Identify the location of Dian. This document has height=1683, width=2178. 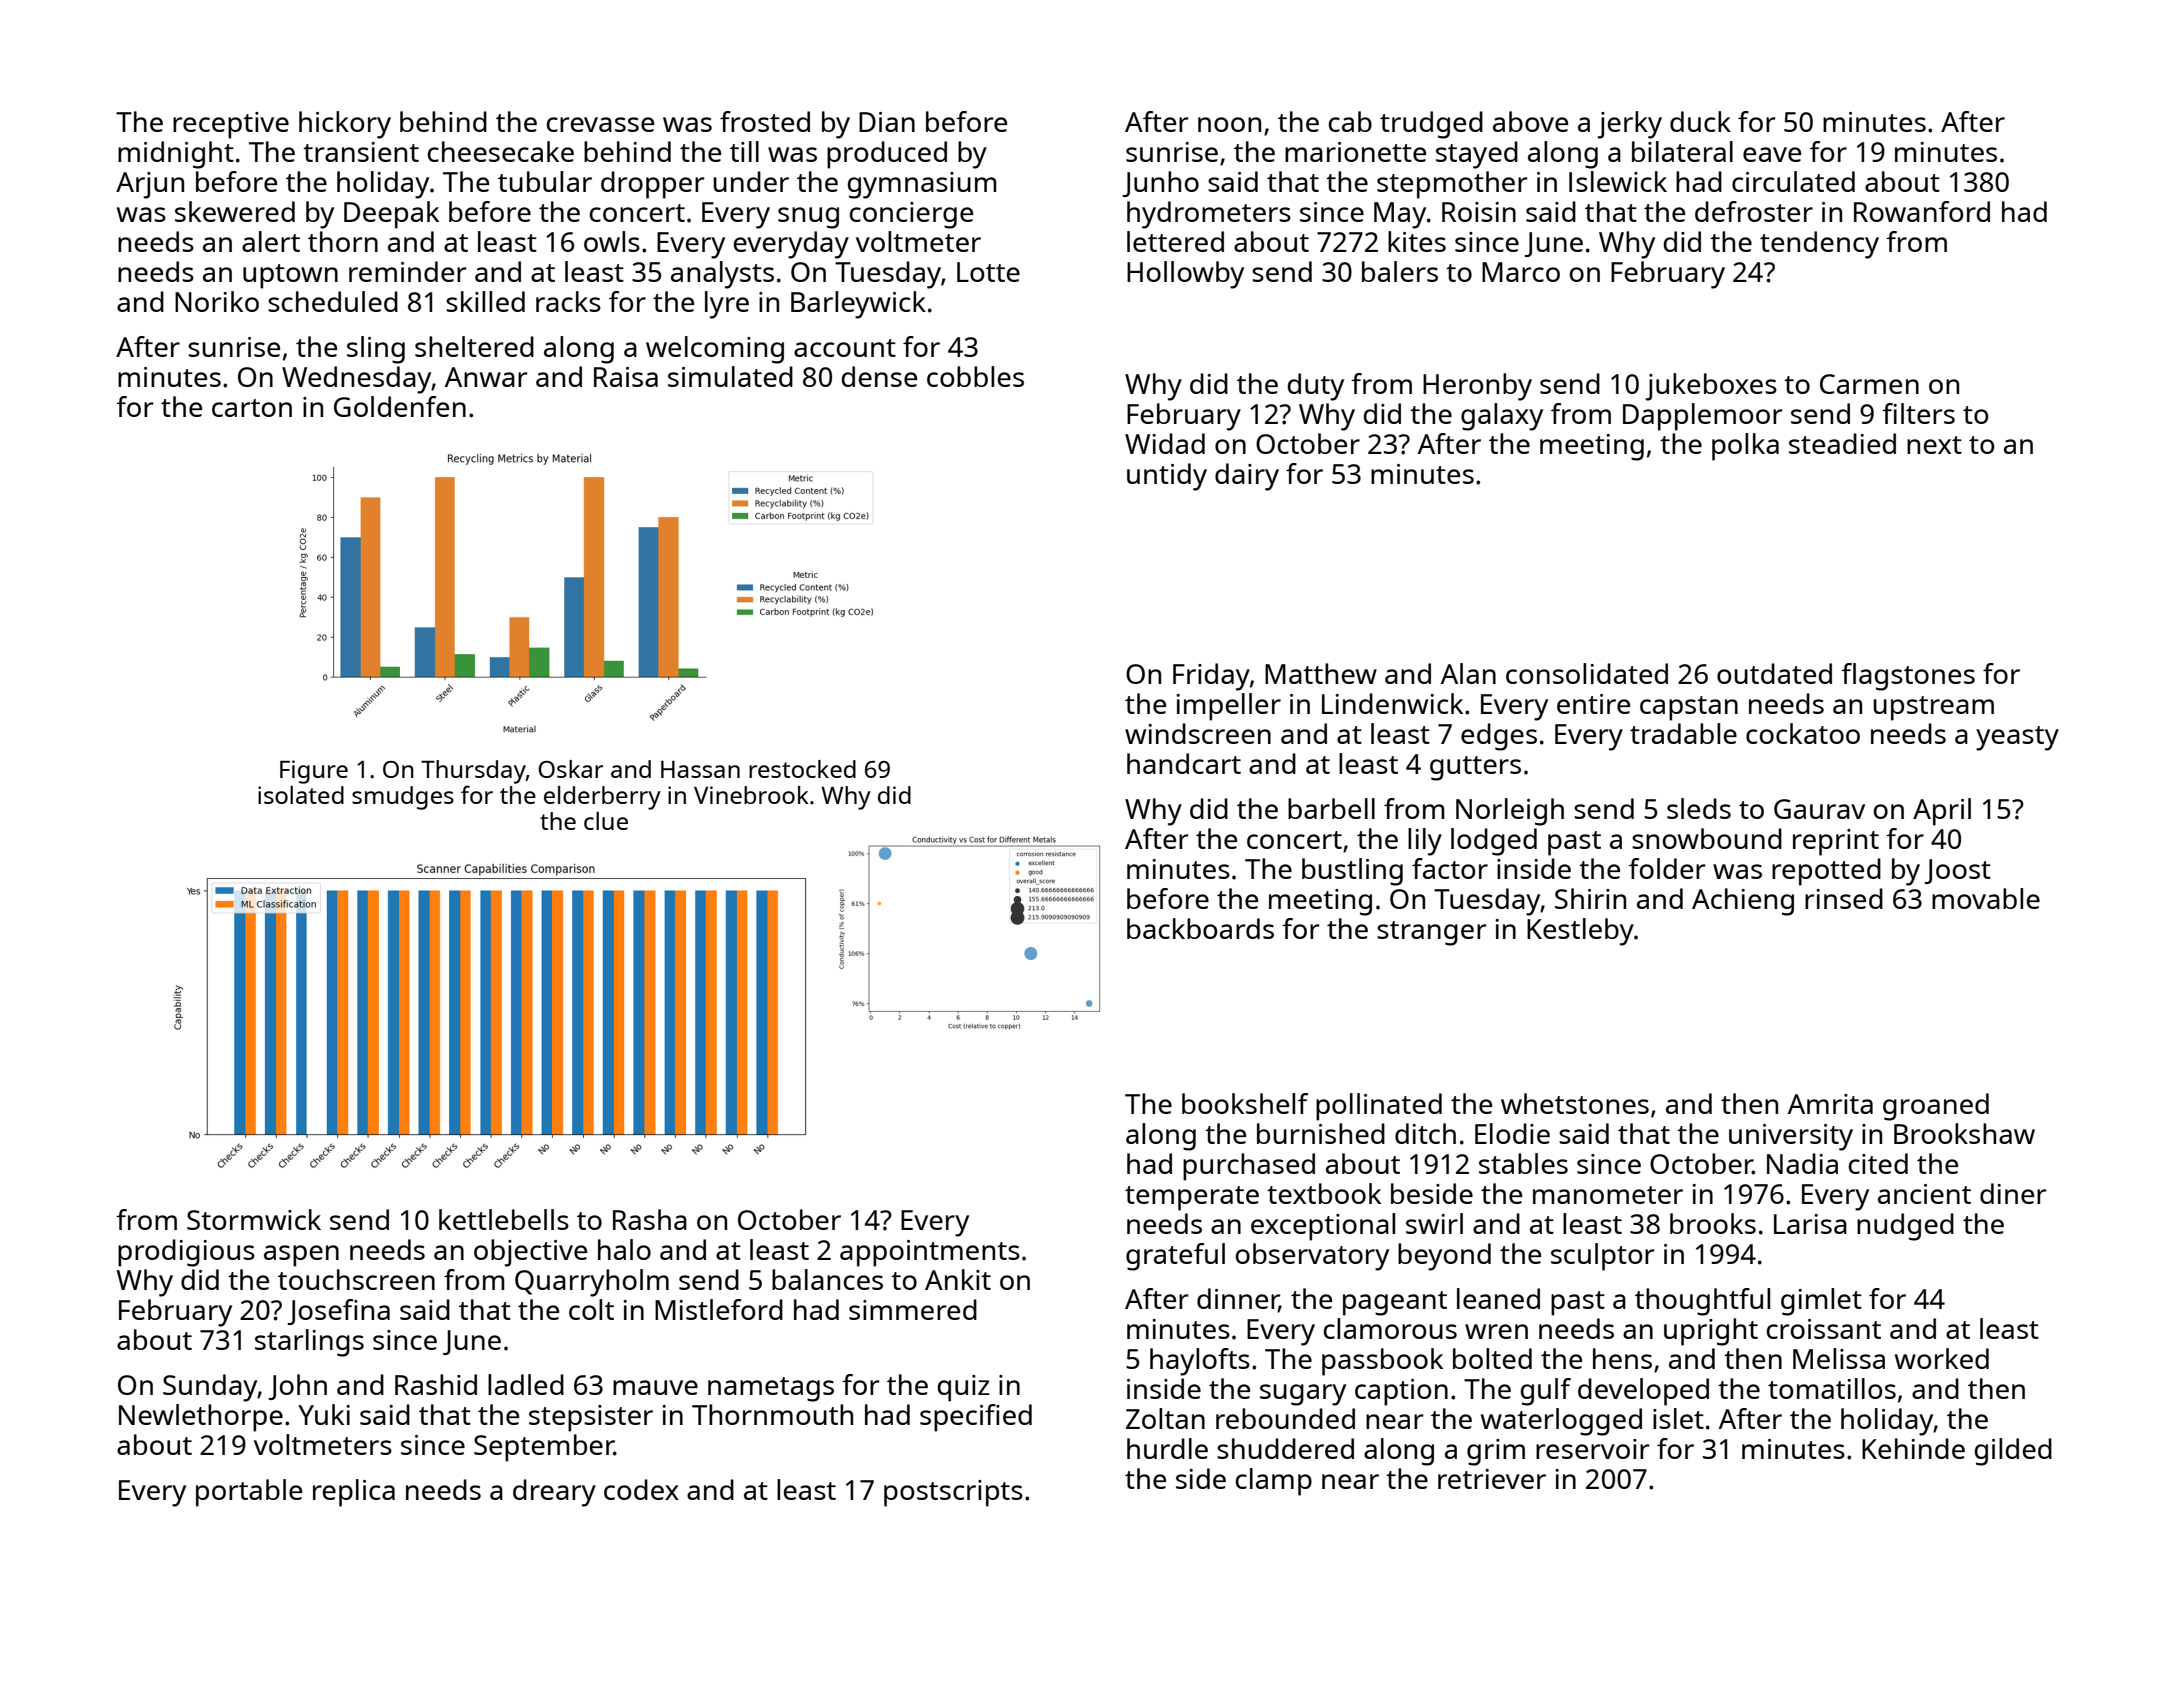
(887, 122).
